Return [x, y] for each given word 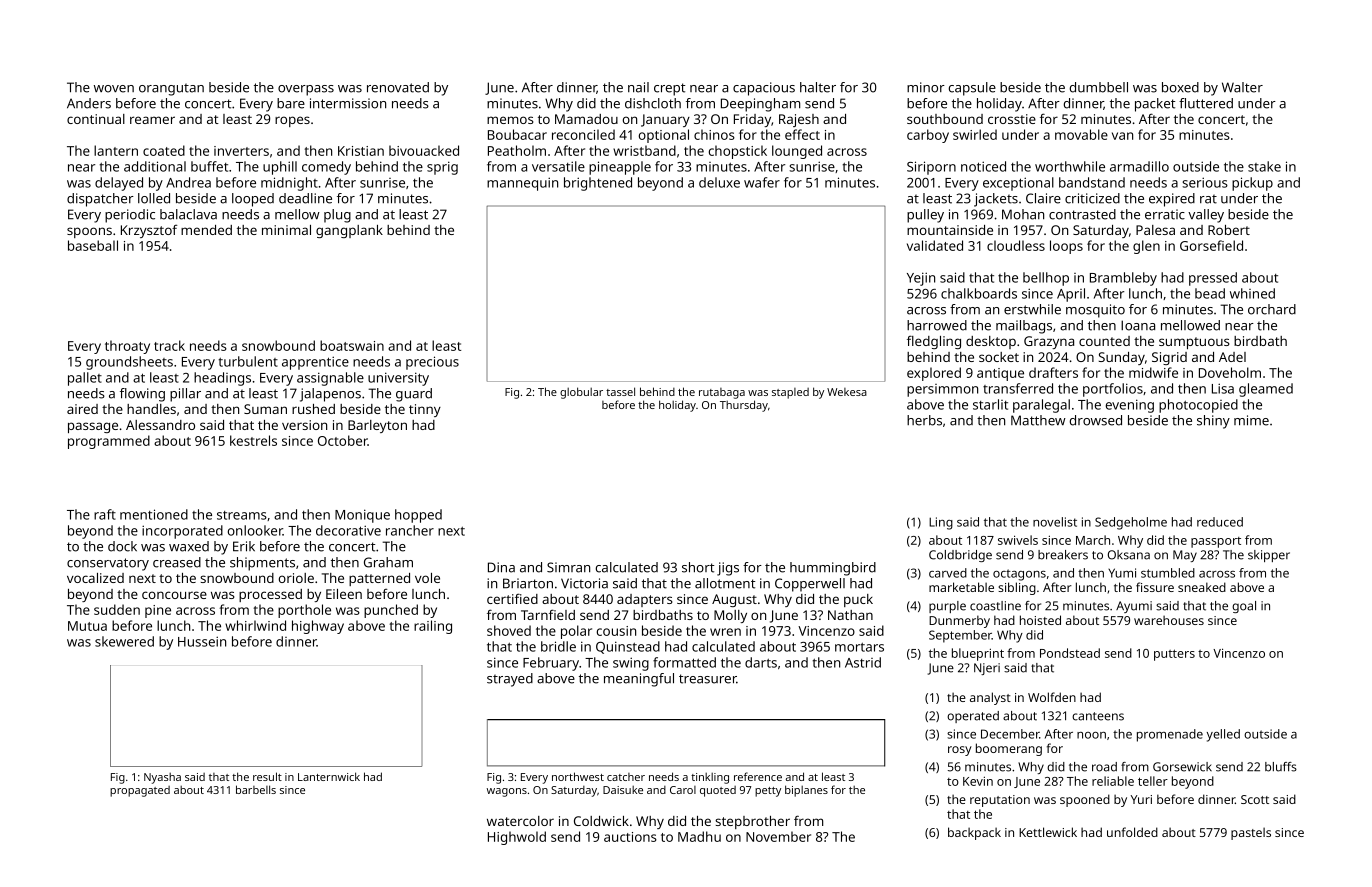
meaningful [639, 680]
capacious [764, 89]
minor [926, 87]
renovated [398, 87]
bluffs [1281, 767]
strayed [510, 680]
